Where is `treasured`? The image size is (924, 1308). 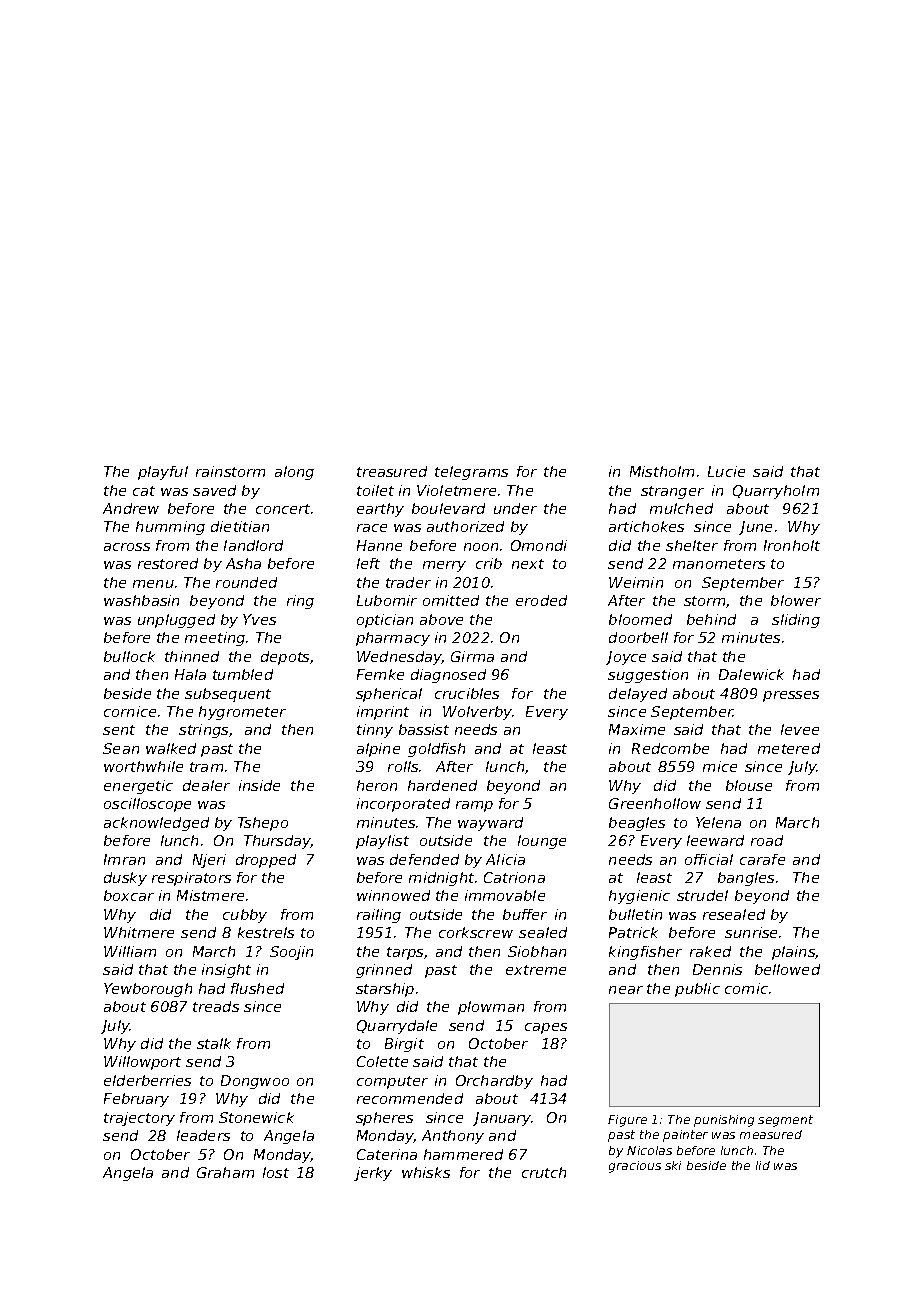
treasured is located at coordinates (392, 471).
